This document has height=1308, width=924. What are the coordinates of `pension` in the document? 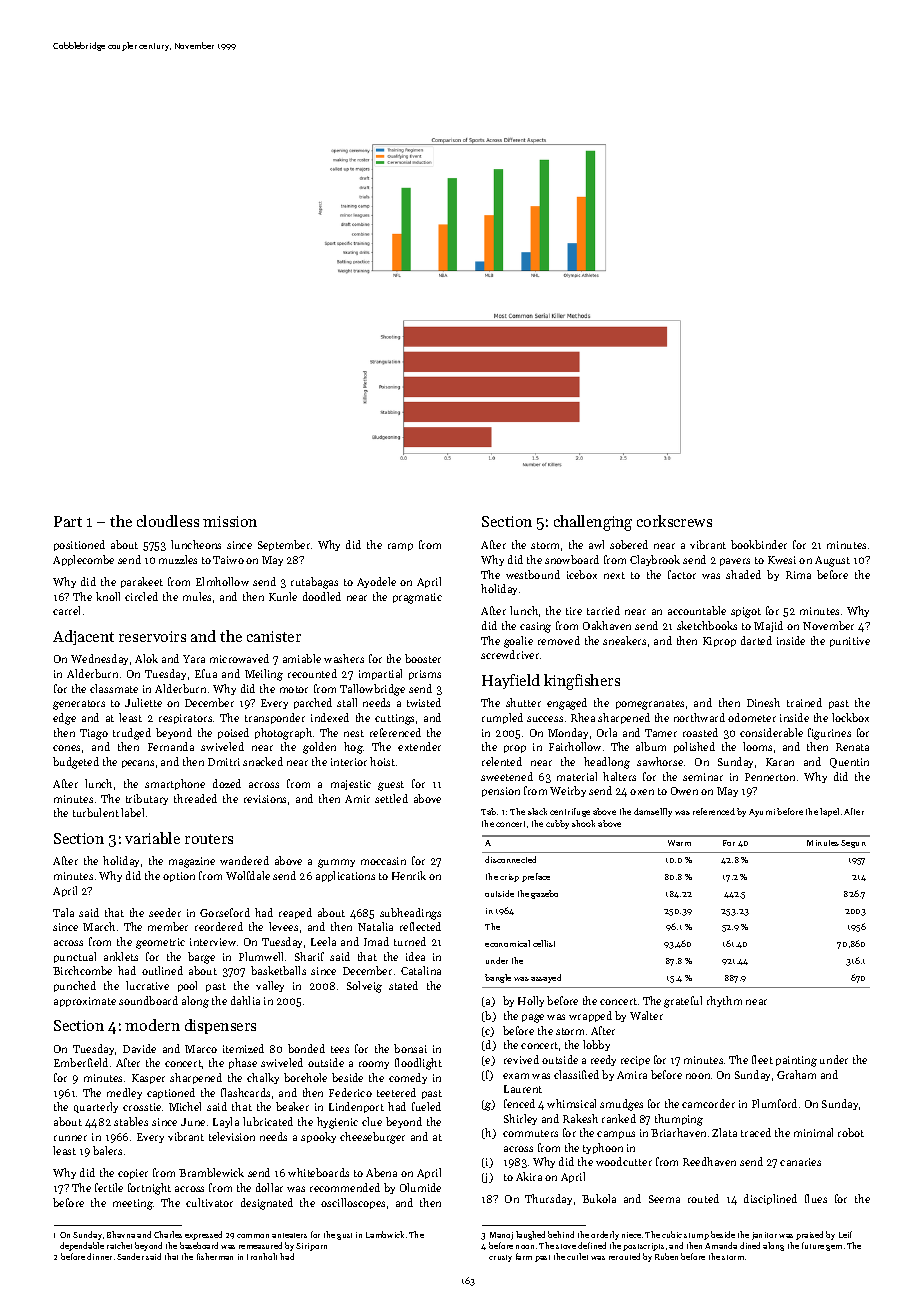 It's located at (501, 792).
